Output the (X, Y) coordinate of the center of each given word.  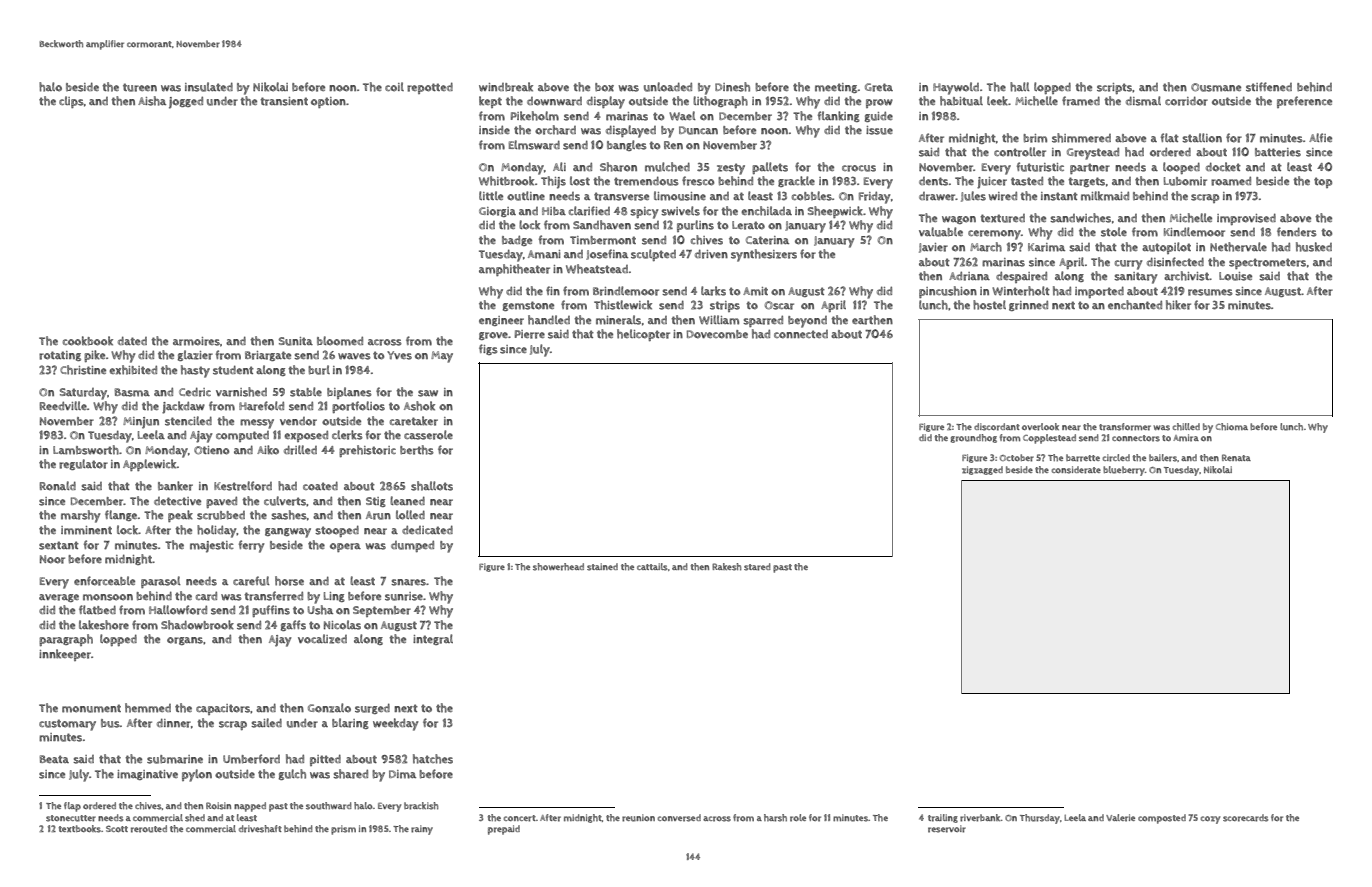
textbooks (80, 829)
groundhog (973, 438)
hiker (1178, 305)
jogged (186, 102)
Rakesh (726, 567)
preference (1304, 102)
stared (757, 567)
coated (320, 486)
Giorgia (497, 212)
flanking (839, 116)
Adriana (969, 276)
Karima (1046, 247)
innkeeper (65, 655)
